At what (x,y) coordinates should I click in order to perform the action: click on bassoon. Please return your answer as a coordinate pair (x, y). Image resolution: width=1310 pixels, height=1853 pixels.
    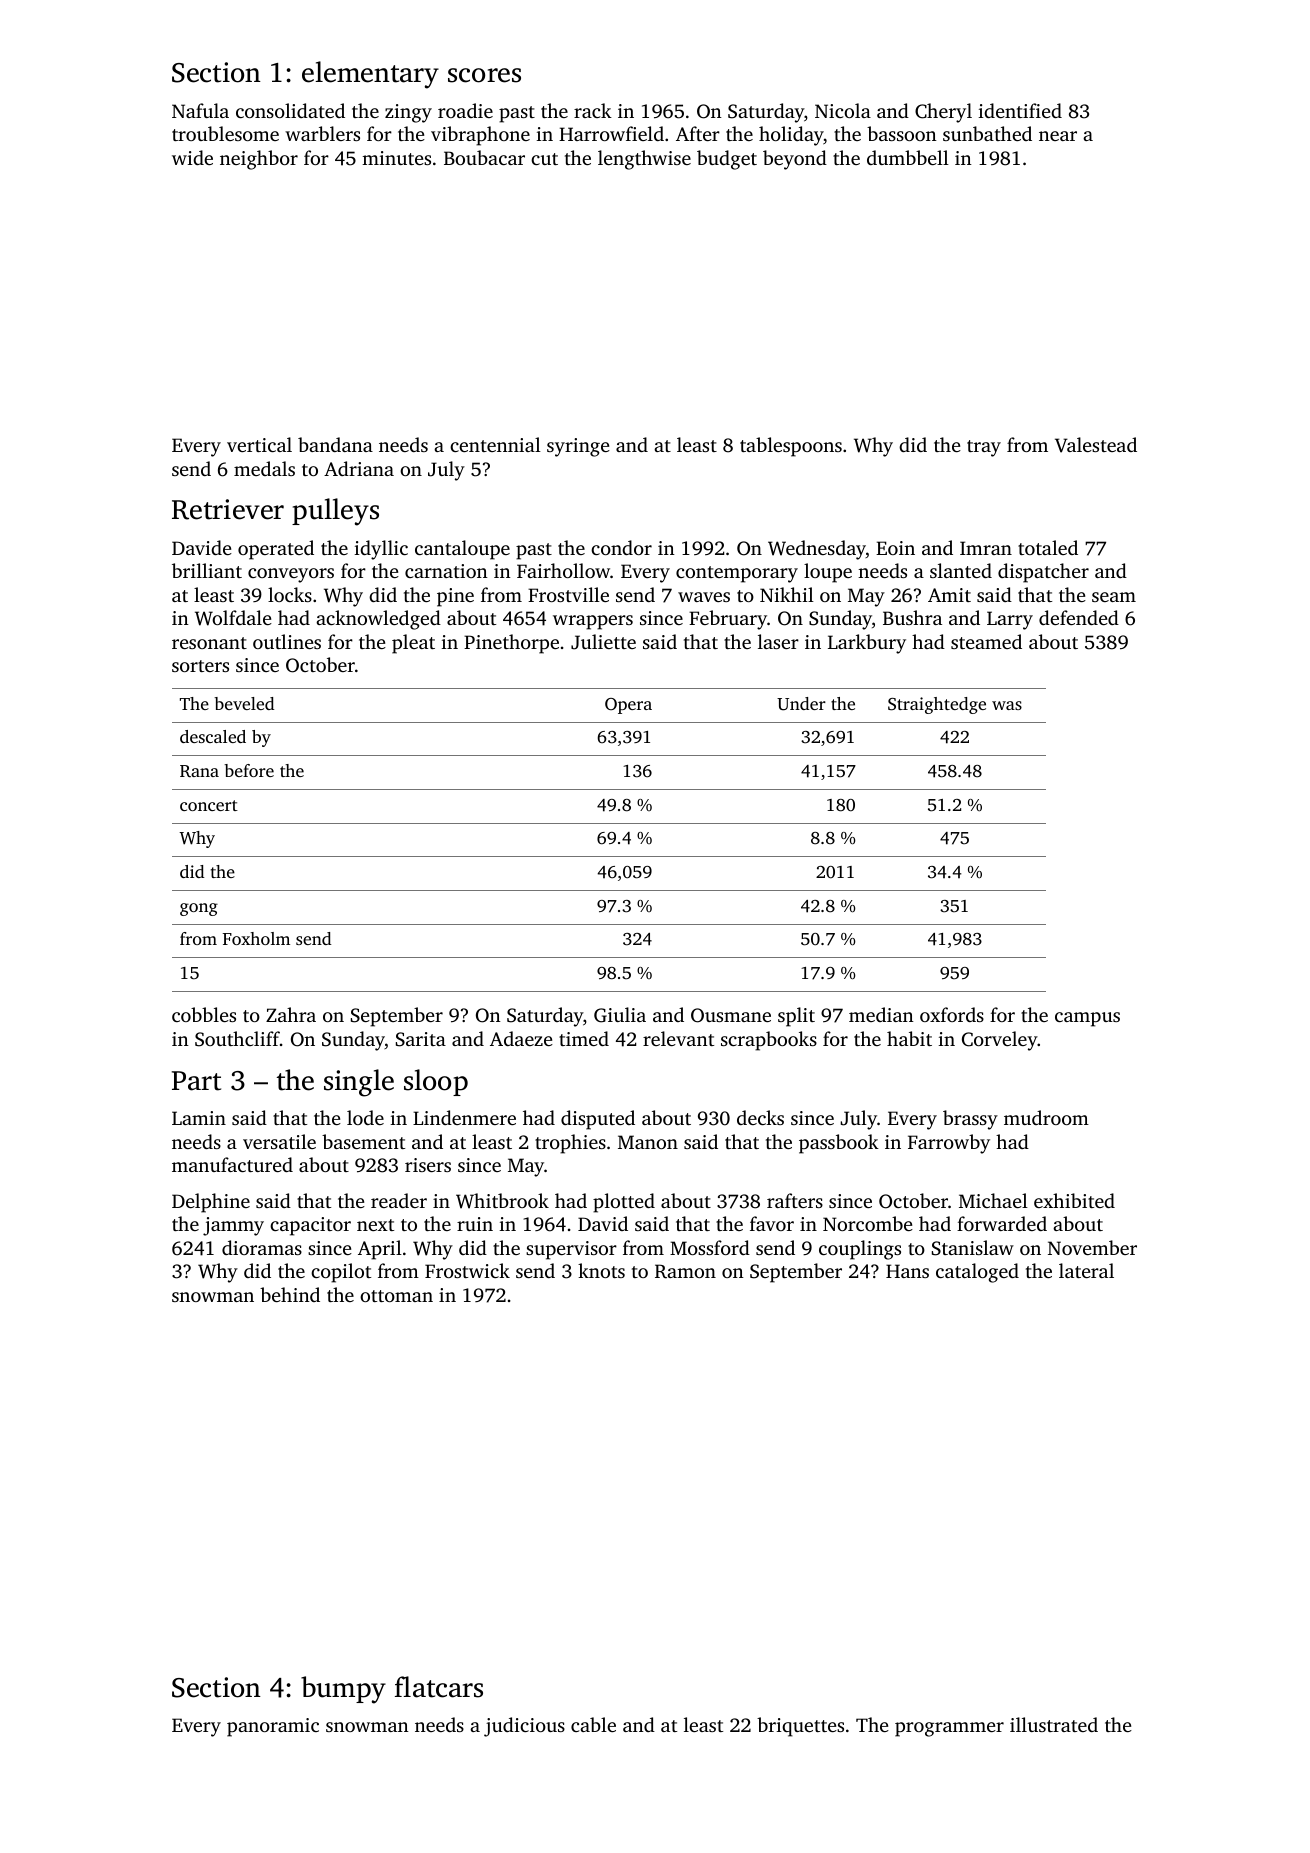
    Looking at the image, I should click on (902, 133).
